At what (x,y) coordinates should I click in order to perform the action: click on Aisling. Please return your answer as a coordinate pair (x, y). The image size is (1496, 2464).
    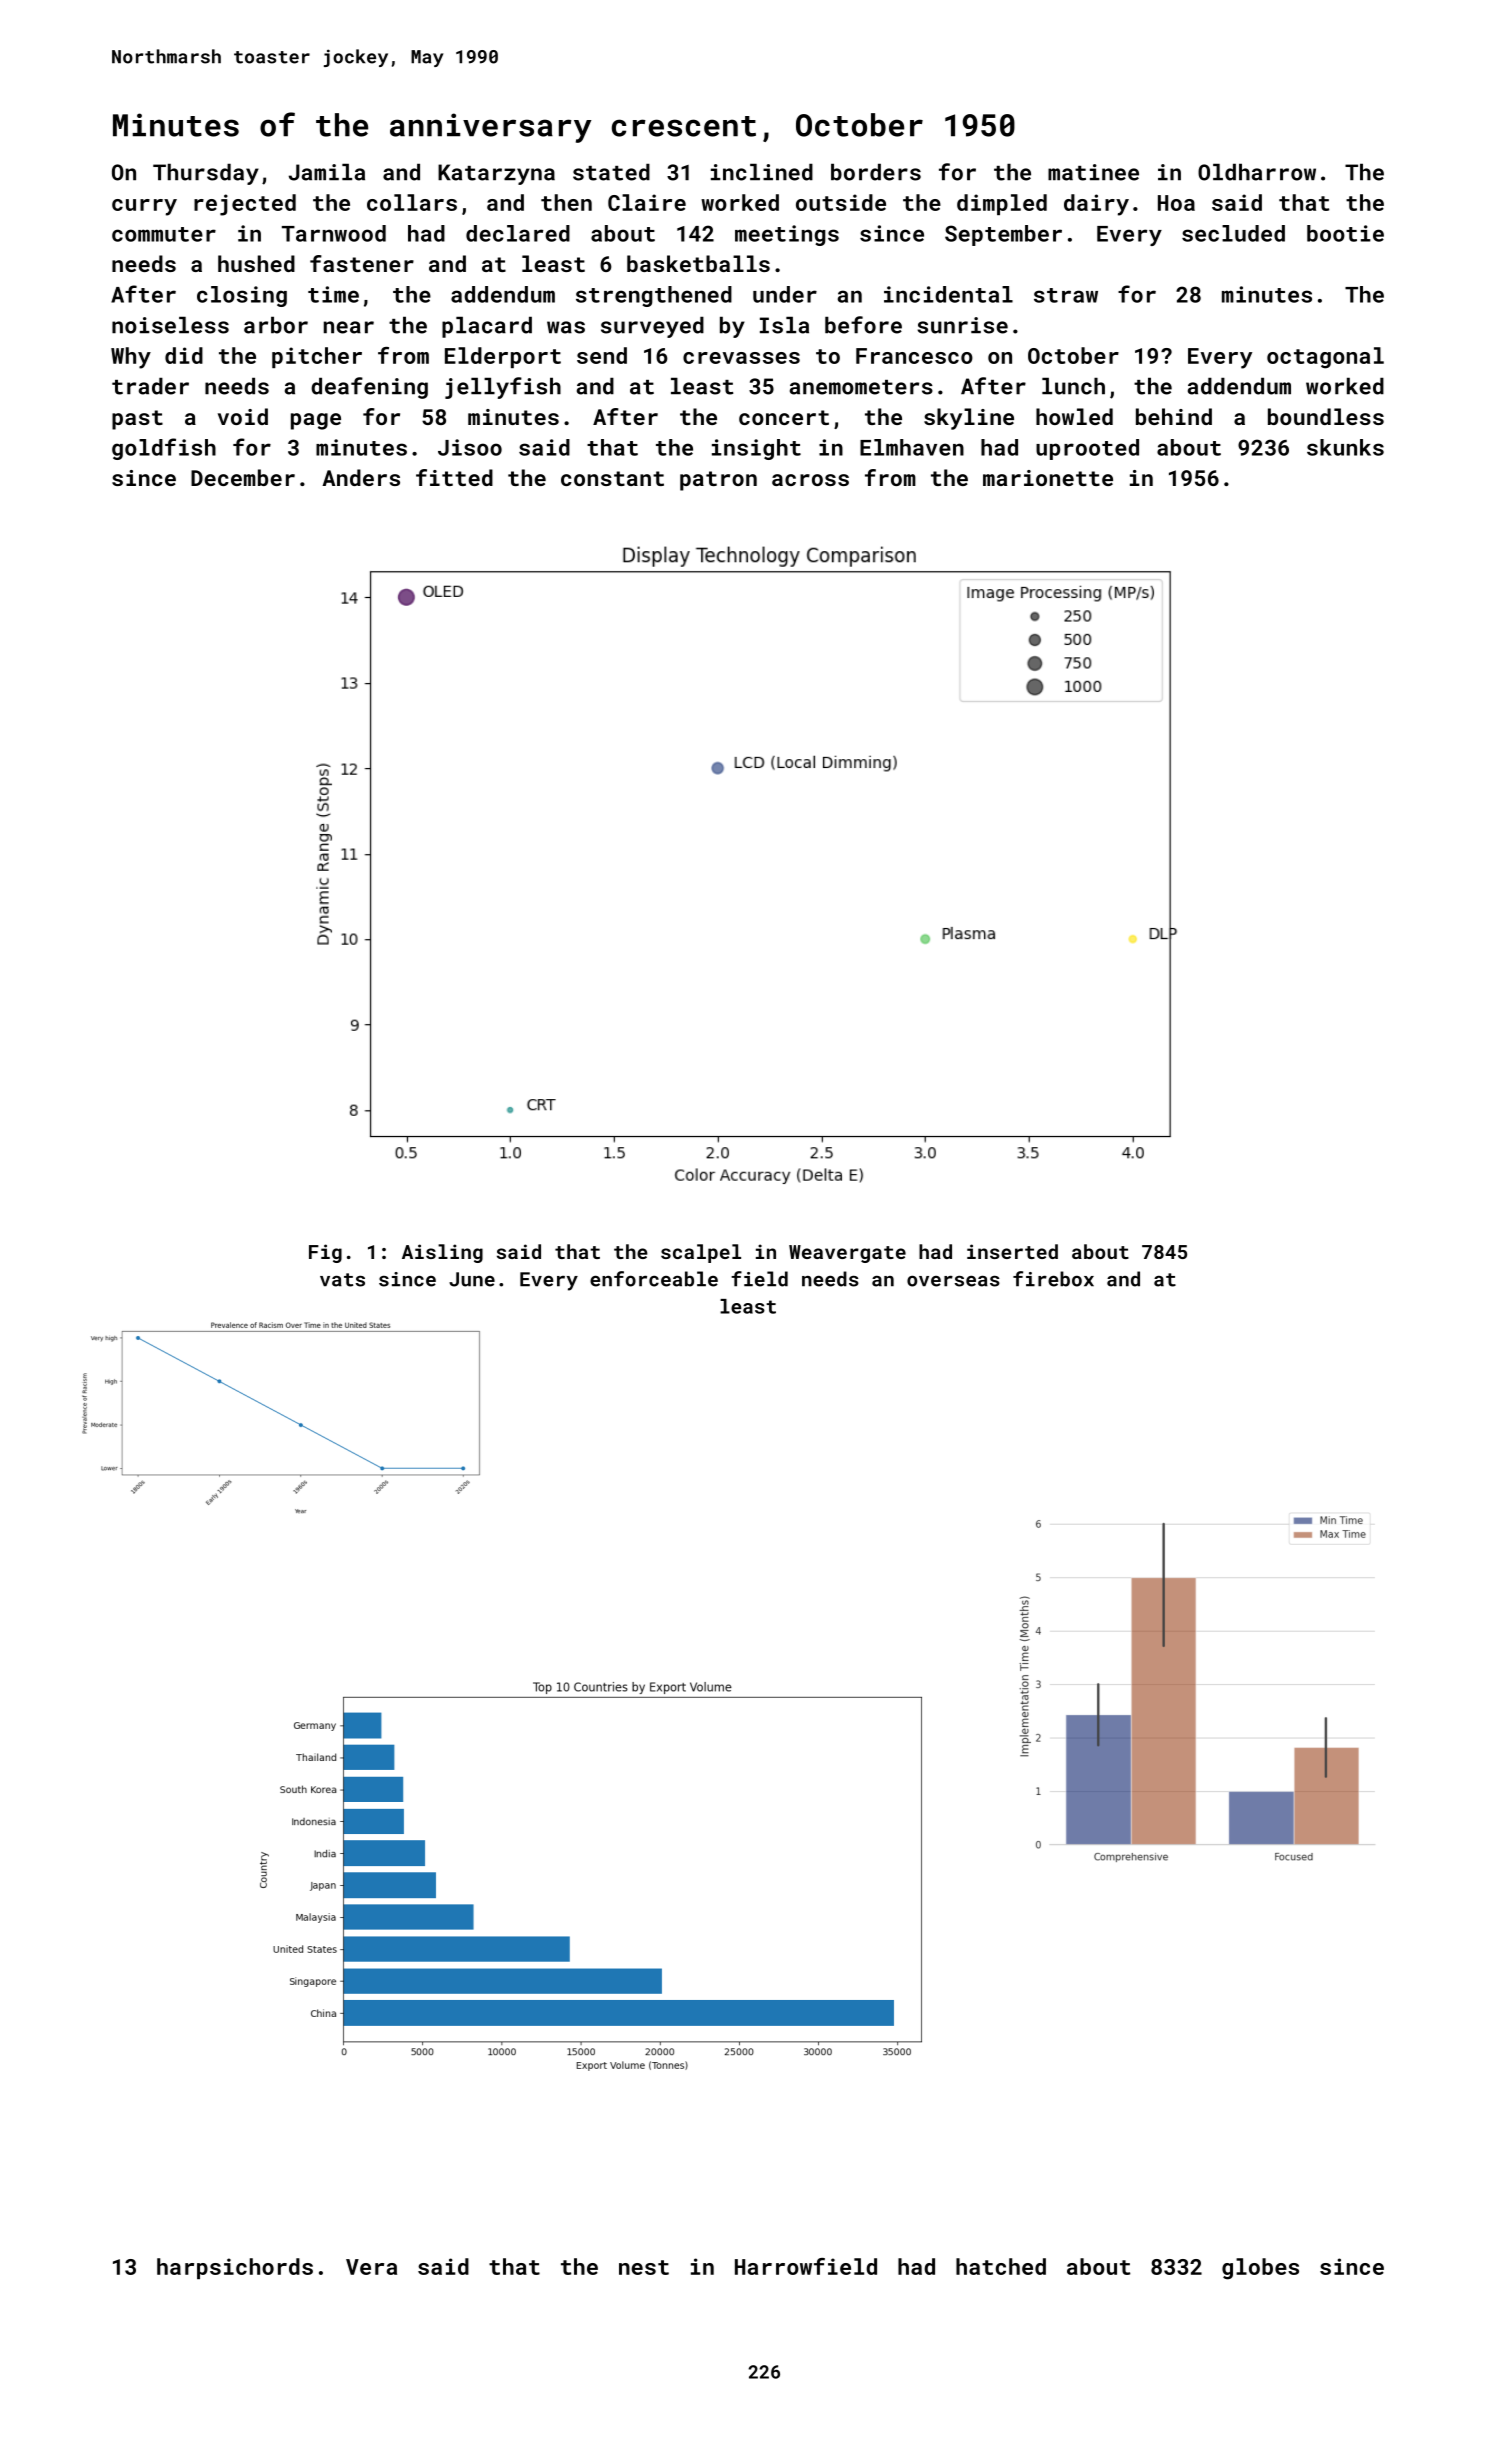
    Looking at the image, I should click on (442, 1253).
